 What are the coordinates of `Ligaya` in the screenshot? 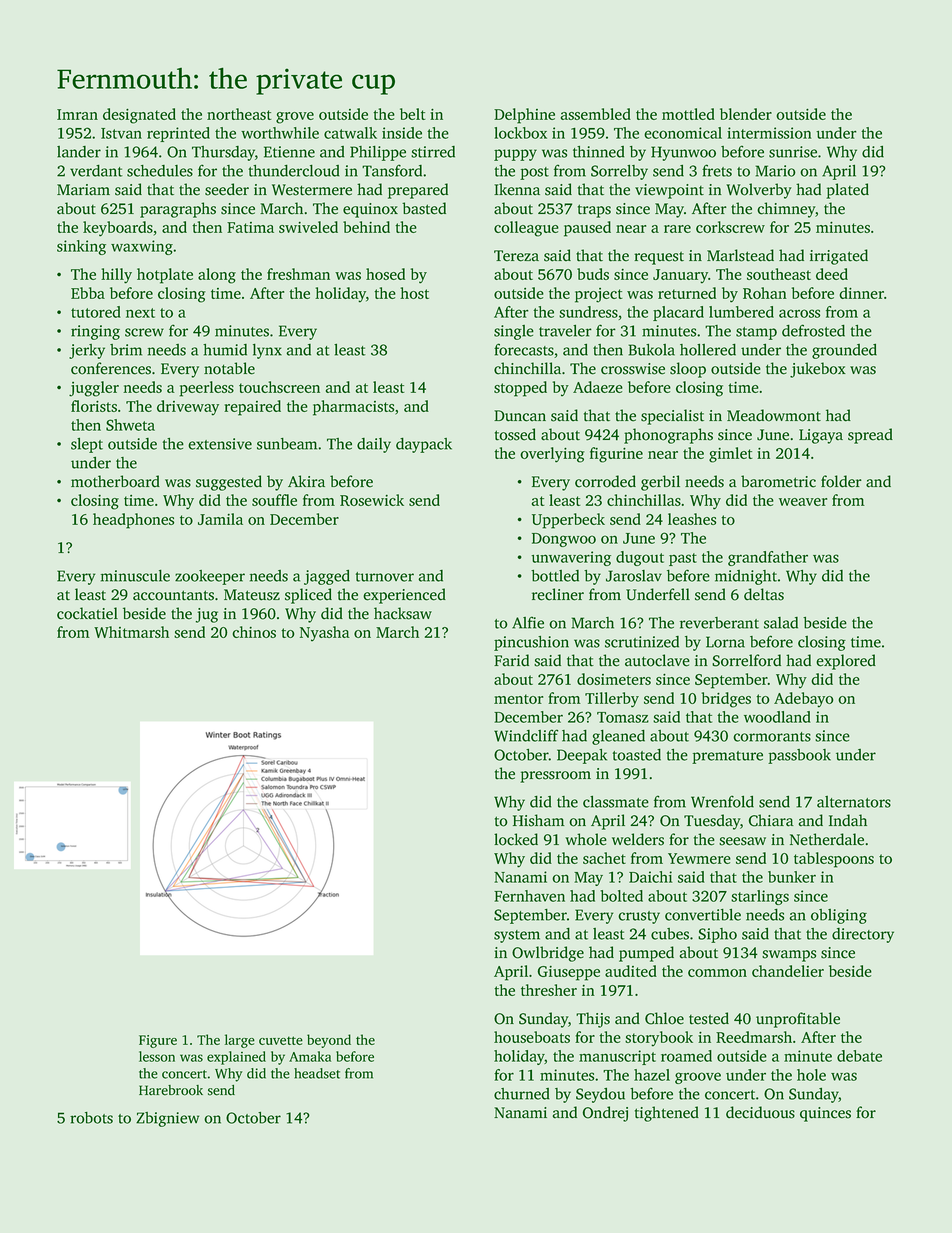 It's located at (821, 436).
